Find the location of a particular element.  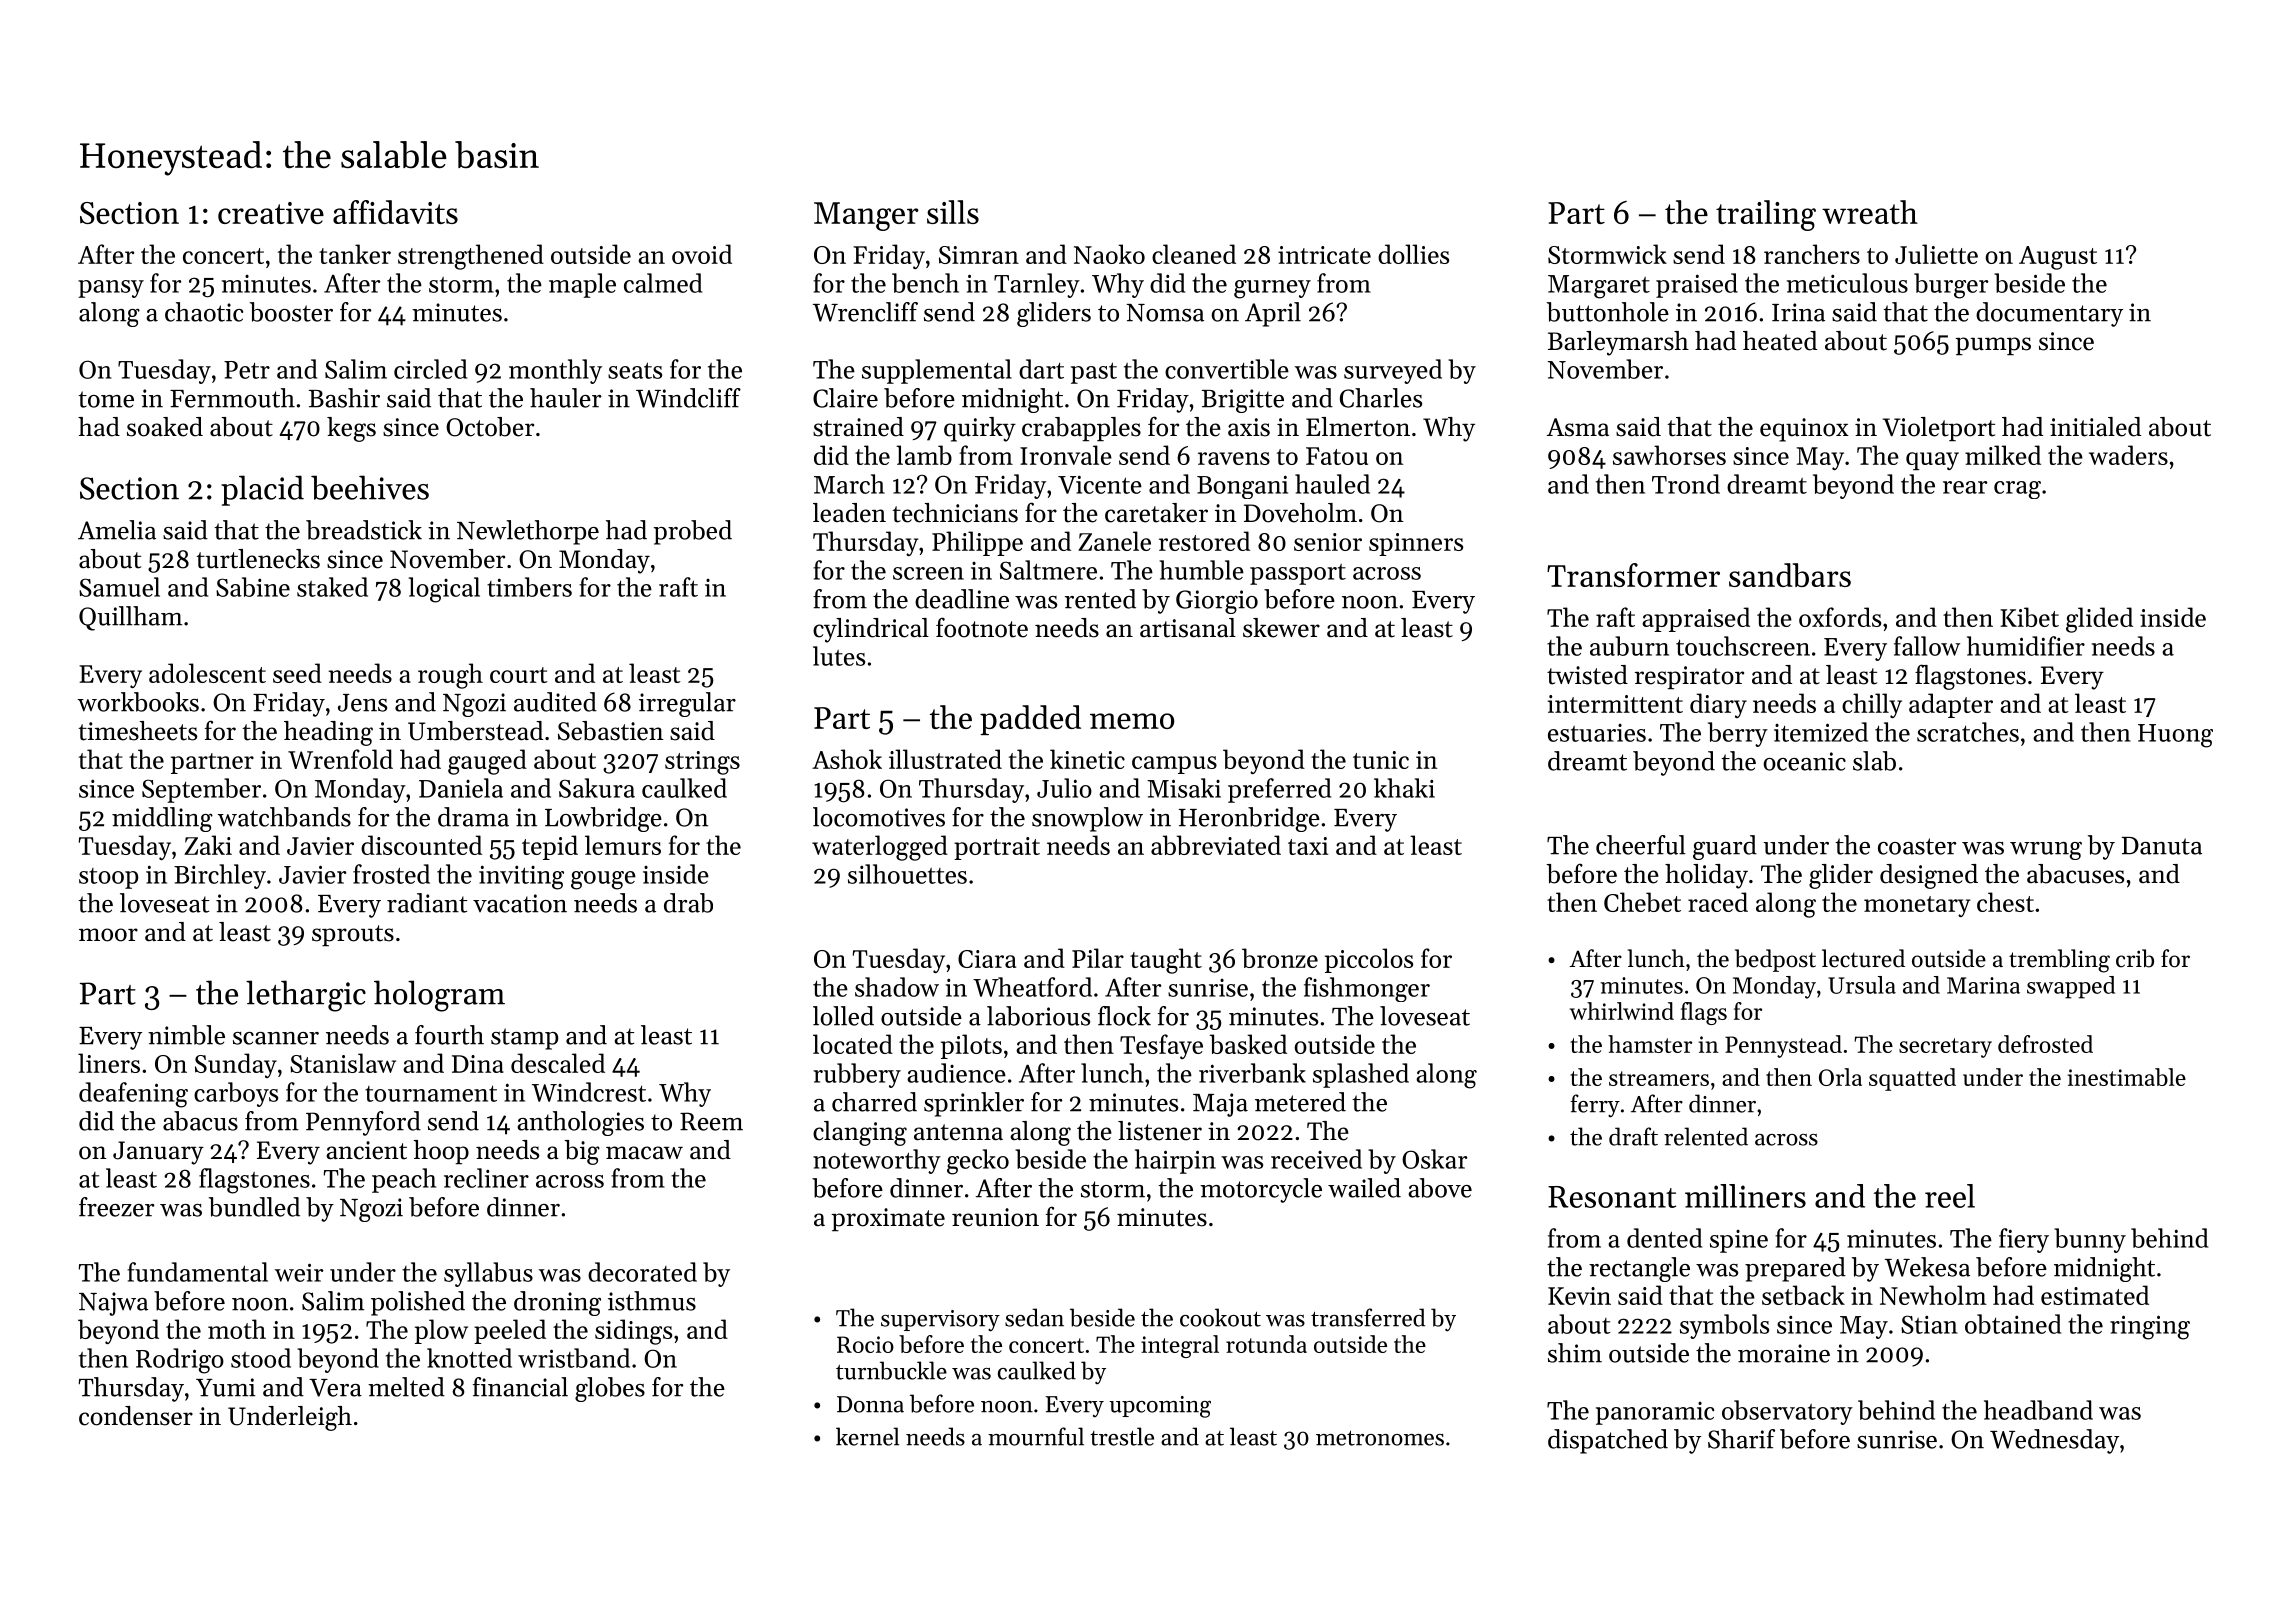

artisanal is located at coordinates (1188, 628).
